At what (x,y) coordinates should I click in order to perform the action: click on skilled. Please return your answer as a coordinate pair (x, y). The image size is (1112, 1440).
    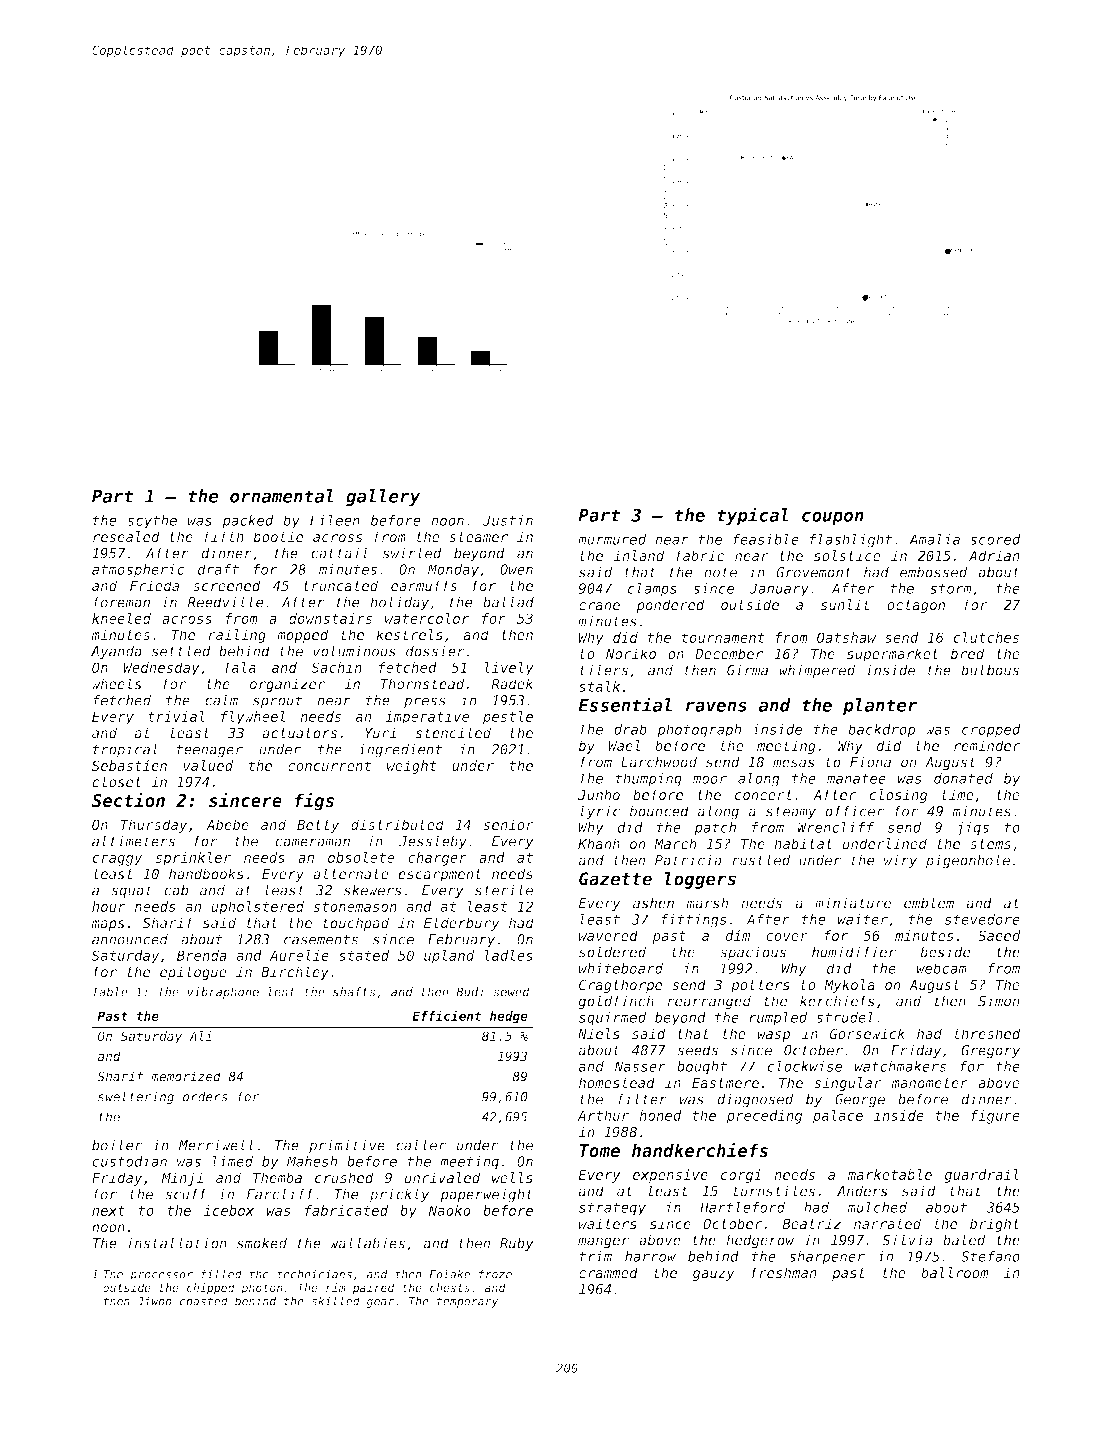
    Looking at the image, I should click on (335, 1301).
